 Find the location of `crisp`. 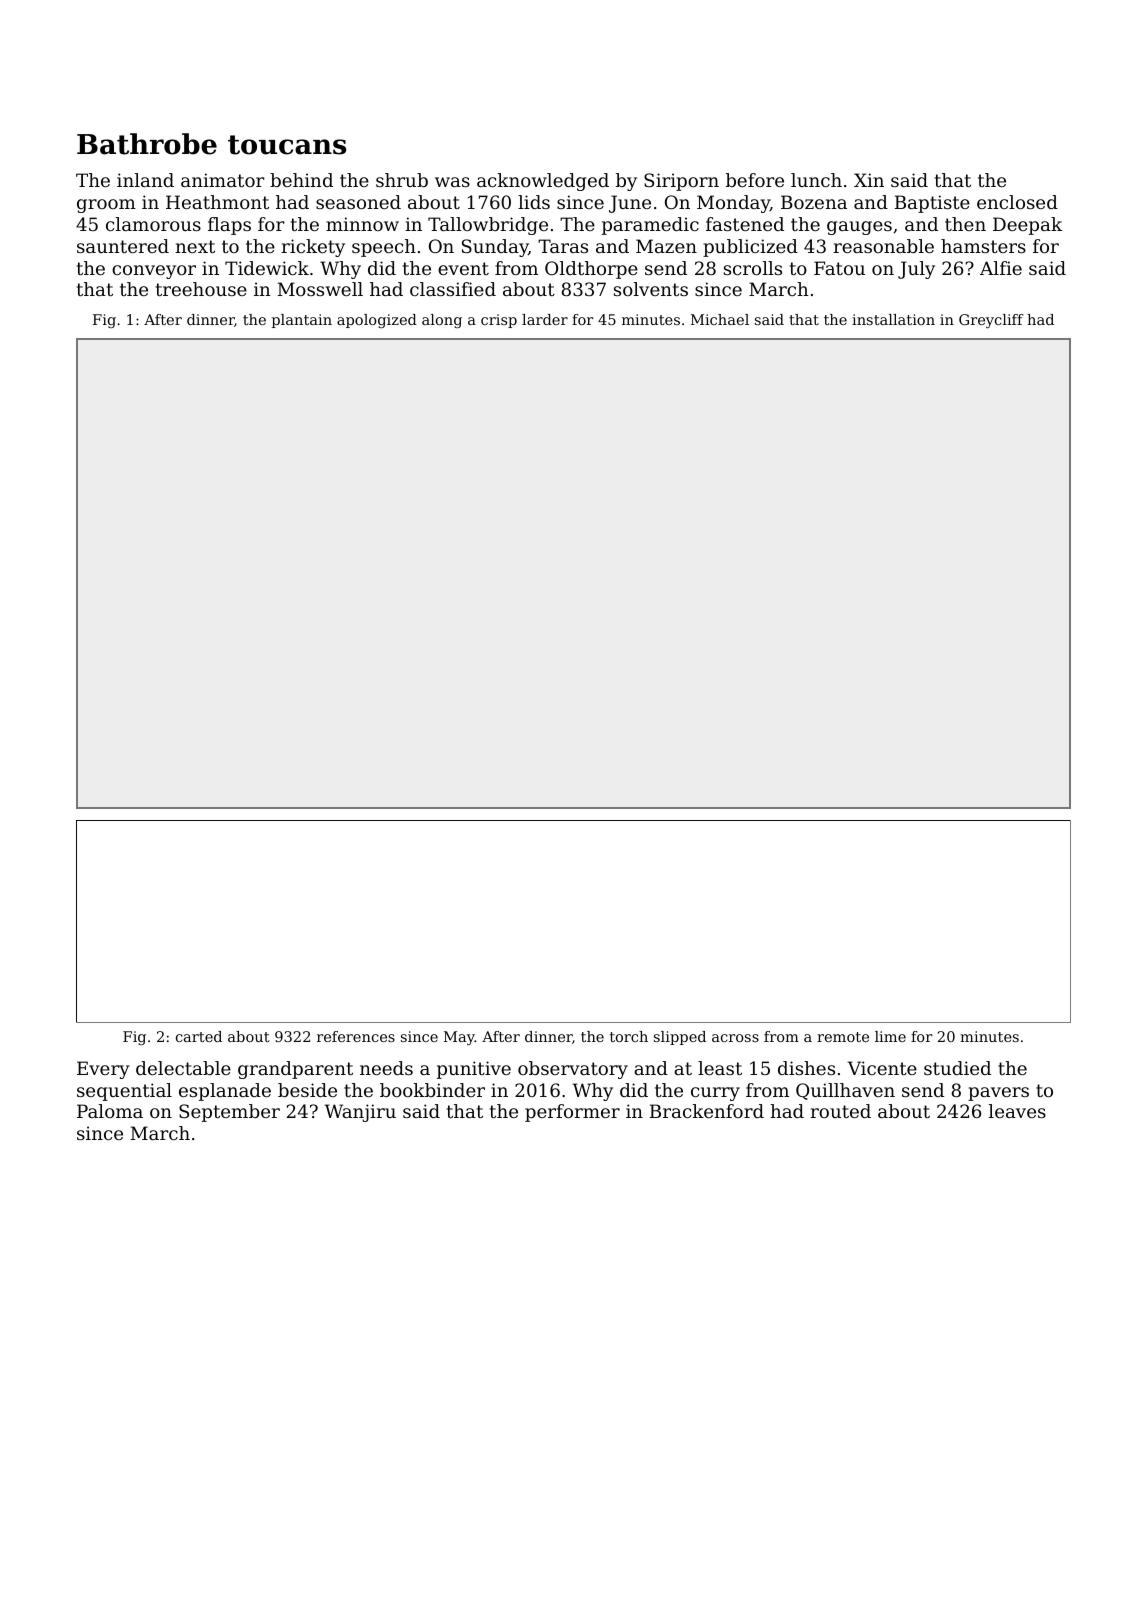

crisp is located at coordinates (499, 321).
